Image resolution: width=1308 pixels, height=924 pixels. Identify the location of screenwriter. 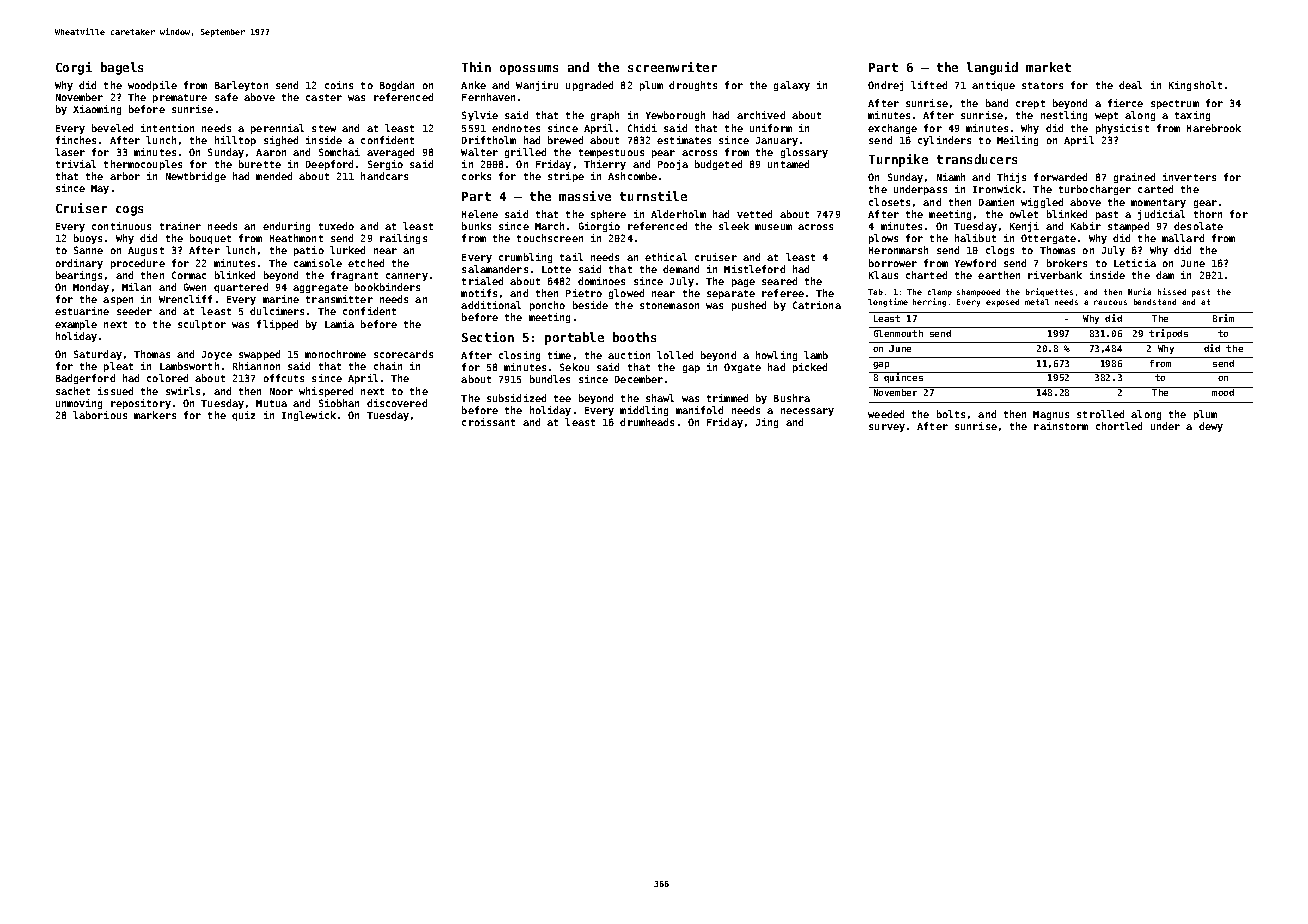
(672, 67).
